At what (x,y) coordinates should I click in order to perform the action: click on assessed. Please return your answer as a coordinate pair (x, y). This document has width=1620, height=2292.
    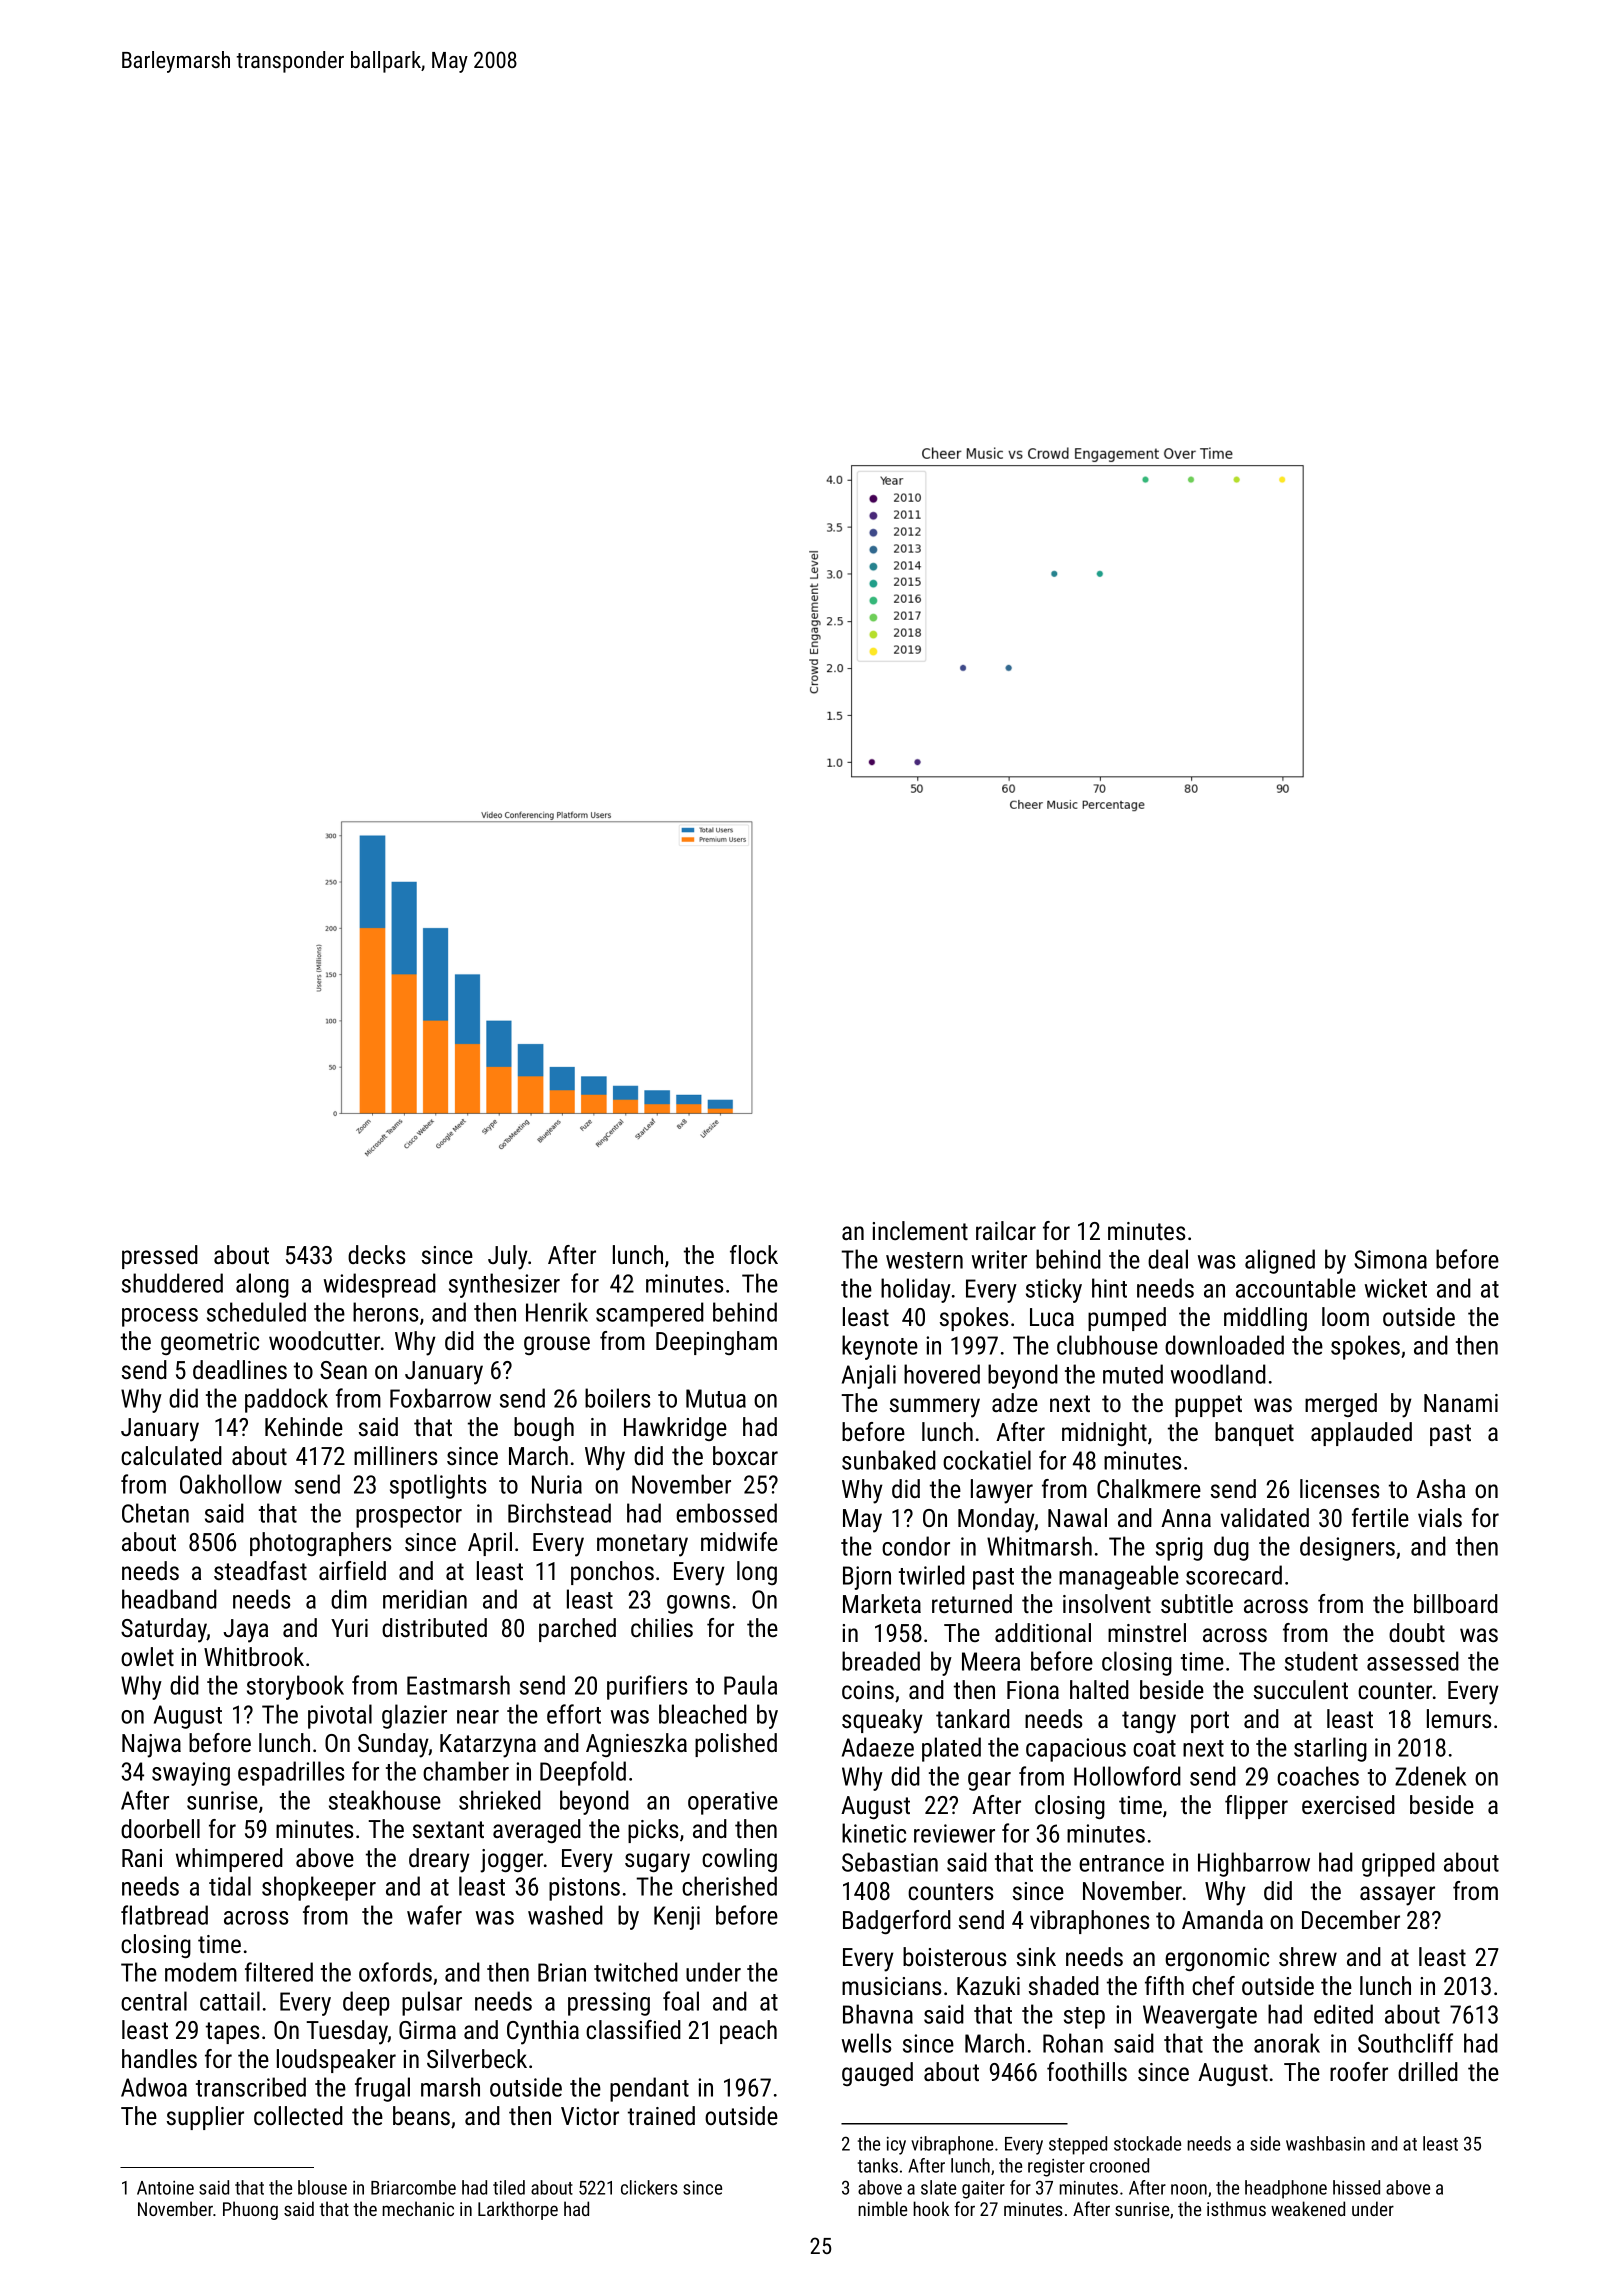
    Looking at the image, I should click on (1413, 1661).
